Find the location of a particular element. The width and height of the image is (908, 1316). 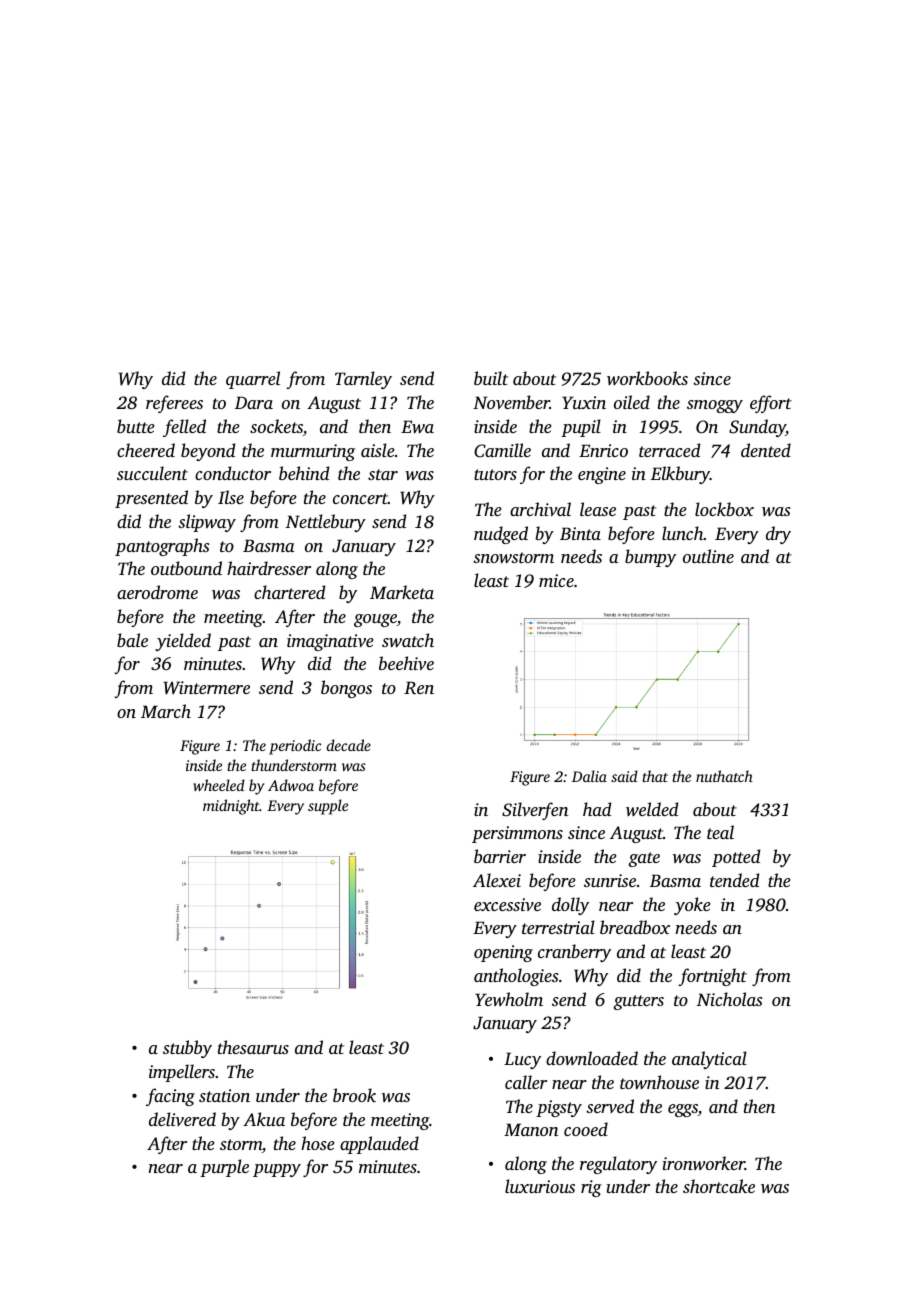

purple is located at coordinates (224, 1168).
